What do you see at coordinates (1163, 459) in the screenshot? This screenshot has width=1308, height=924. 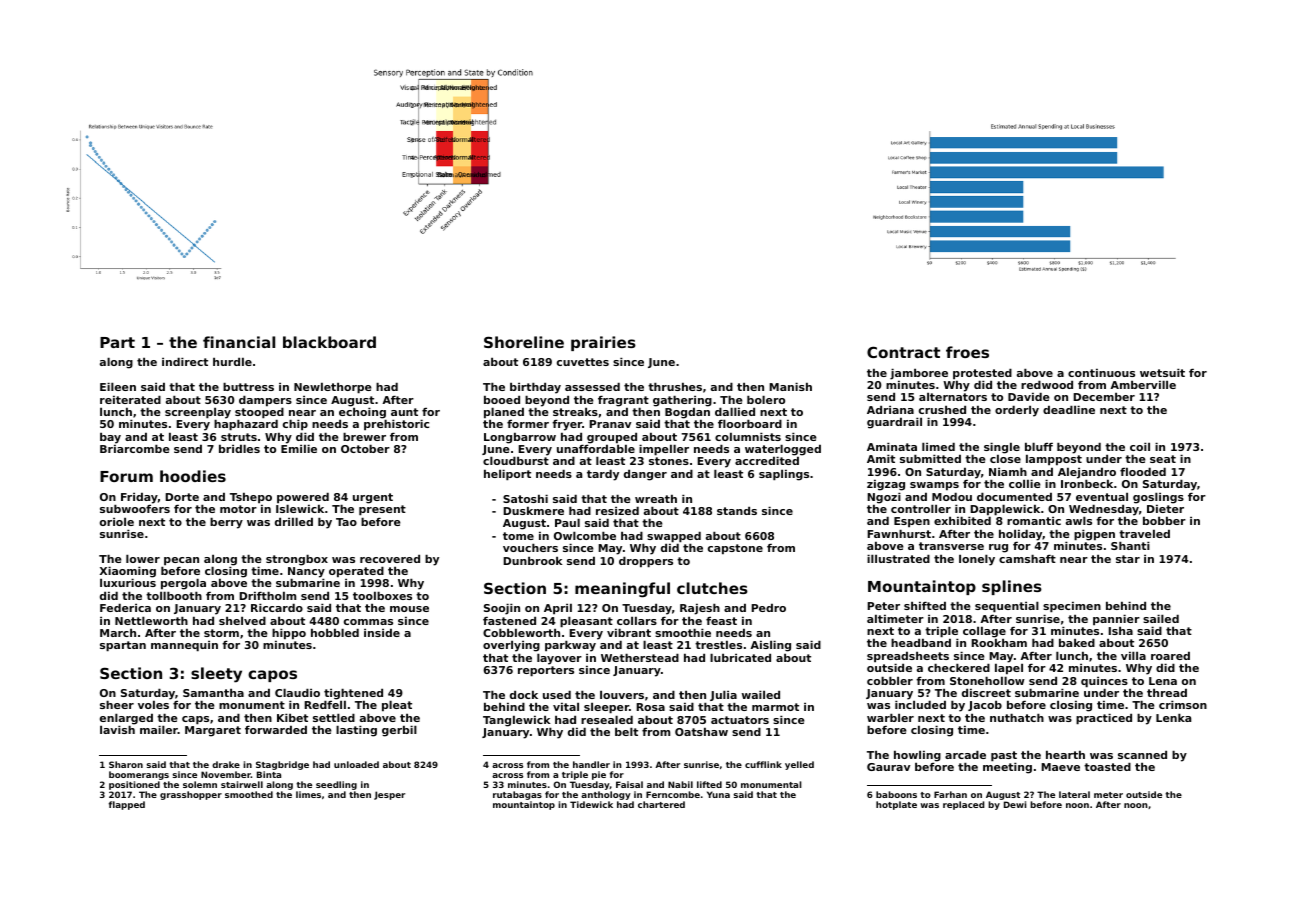 I see `seat` at bounding box center [1163, 459].
